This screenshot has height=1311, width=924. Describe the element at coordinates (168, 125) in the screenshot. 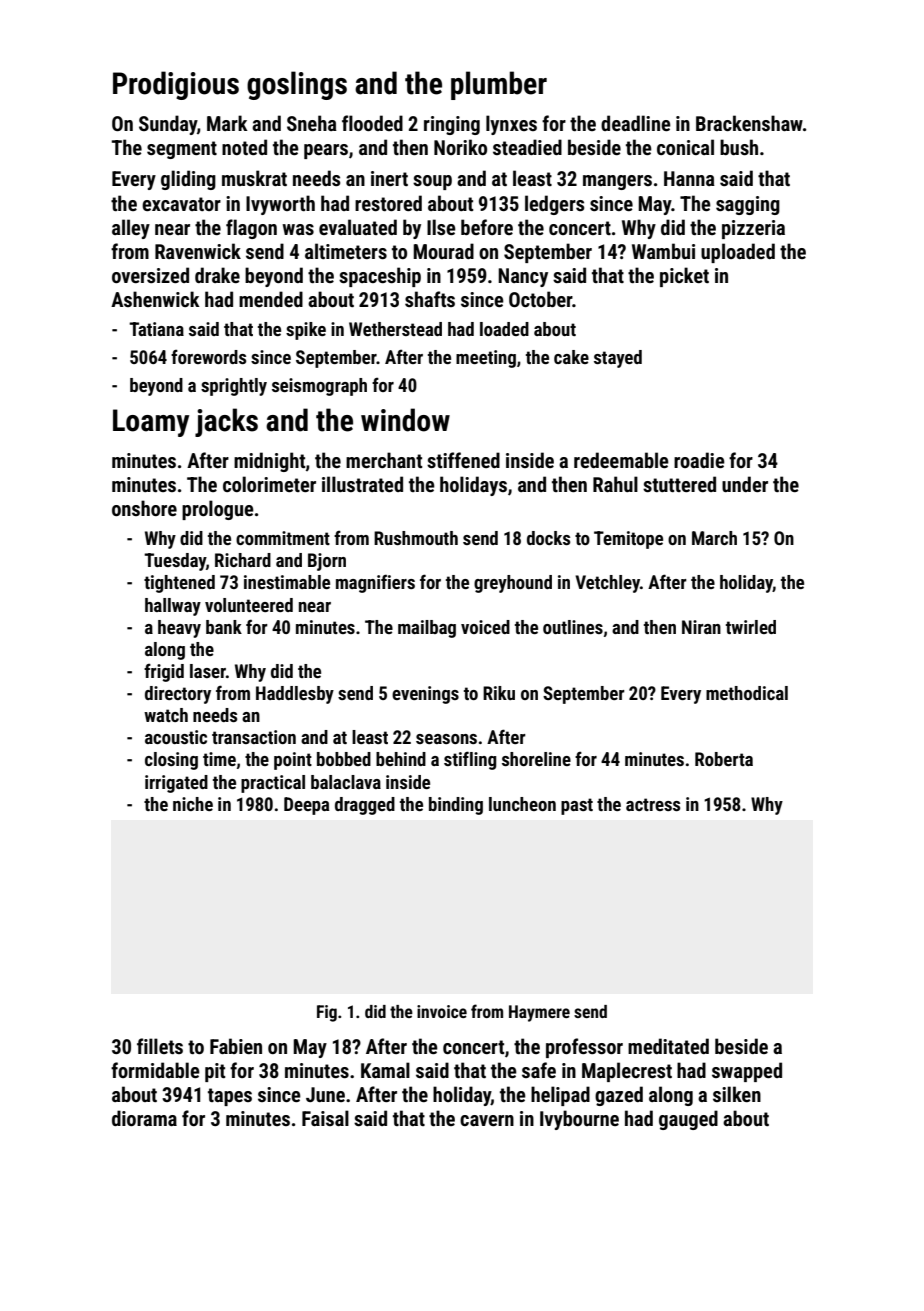

I see `Sunday` at that location.
